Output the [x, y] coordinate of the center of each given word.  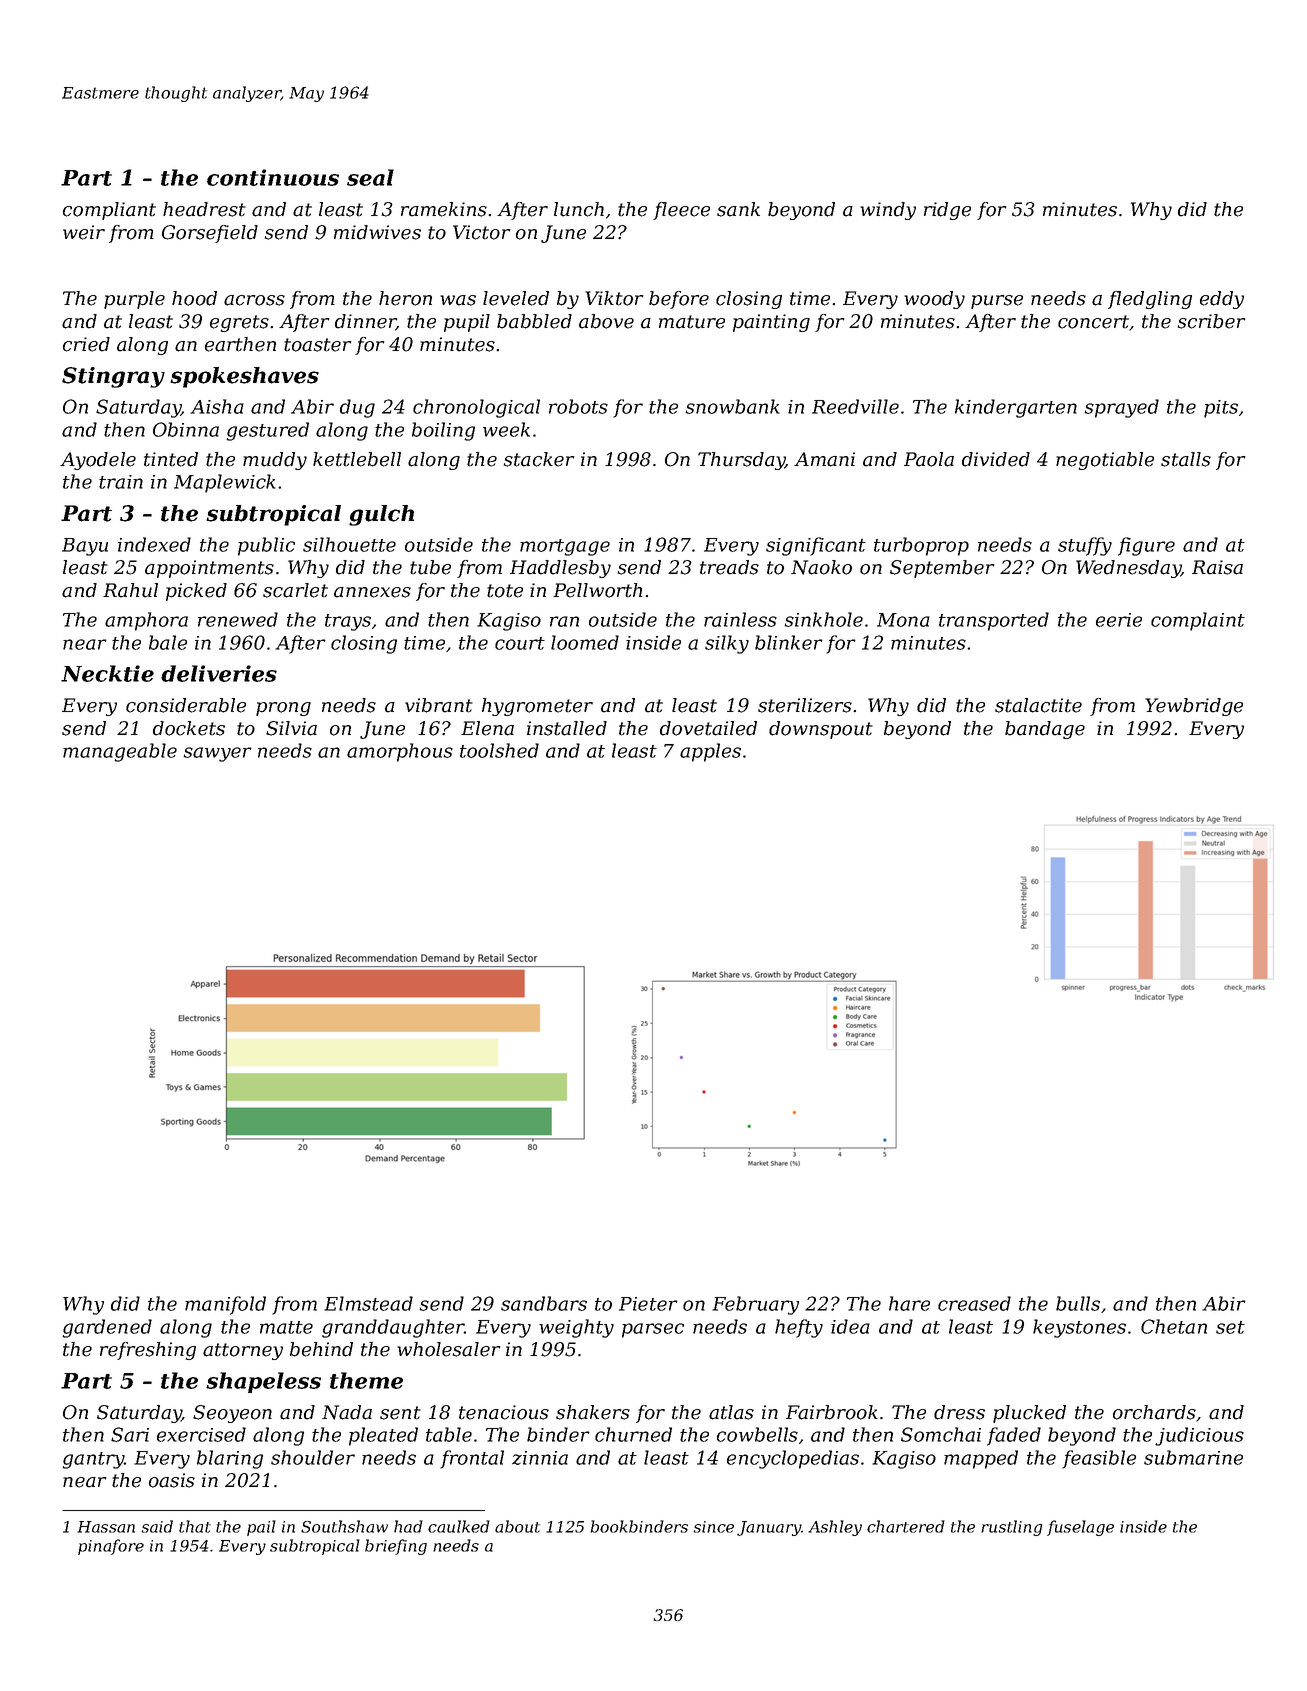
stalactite [1038, 705]
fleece [681, 211]
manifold [225, 1305]
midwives [377, 232]
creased [974, 1303]
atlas [731, 1412]
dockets [189, 728]
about [517, 1526]
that [195, 1526]
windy [888, 211]
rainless [740, 619]
